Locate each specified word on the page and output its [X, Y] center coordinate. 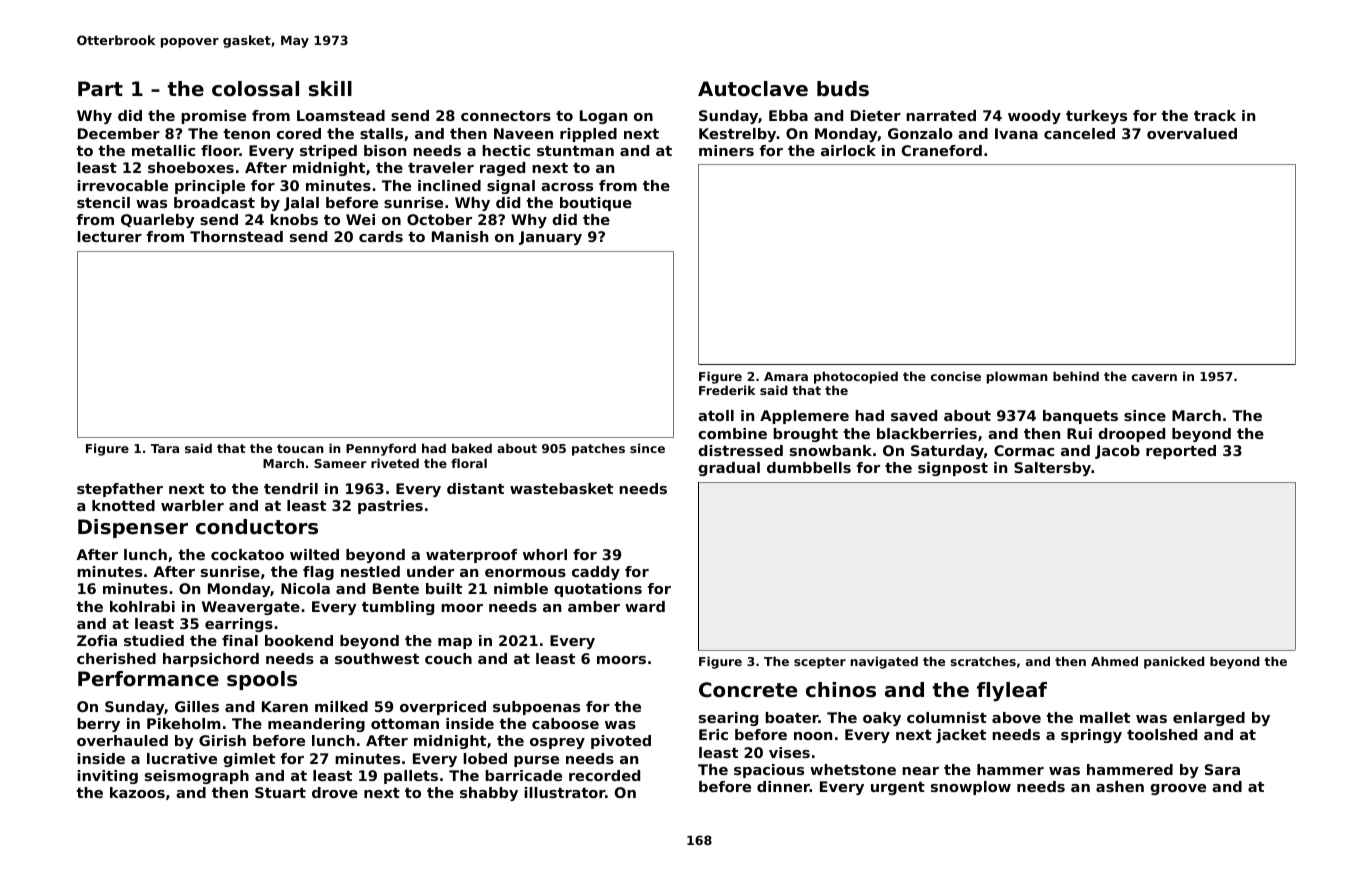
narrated [941, 115]
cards [381, 236]
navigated [884, 662]
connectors [506, 116]
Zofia [97, 640]
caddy [596, 573]
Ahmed [1114, 661]
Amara [786, 376]
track [1215, 115]
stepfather [120, 490]
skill [330, 89]
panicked [1174, 662]
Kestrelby [738, 135]
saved [914, 415]
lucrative [182, 758]
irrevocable [122, 185]
